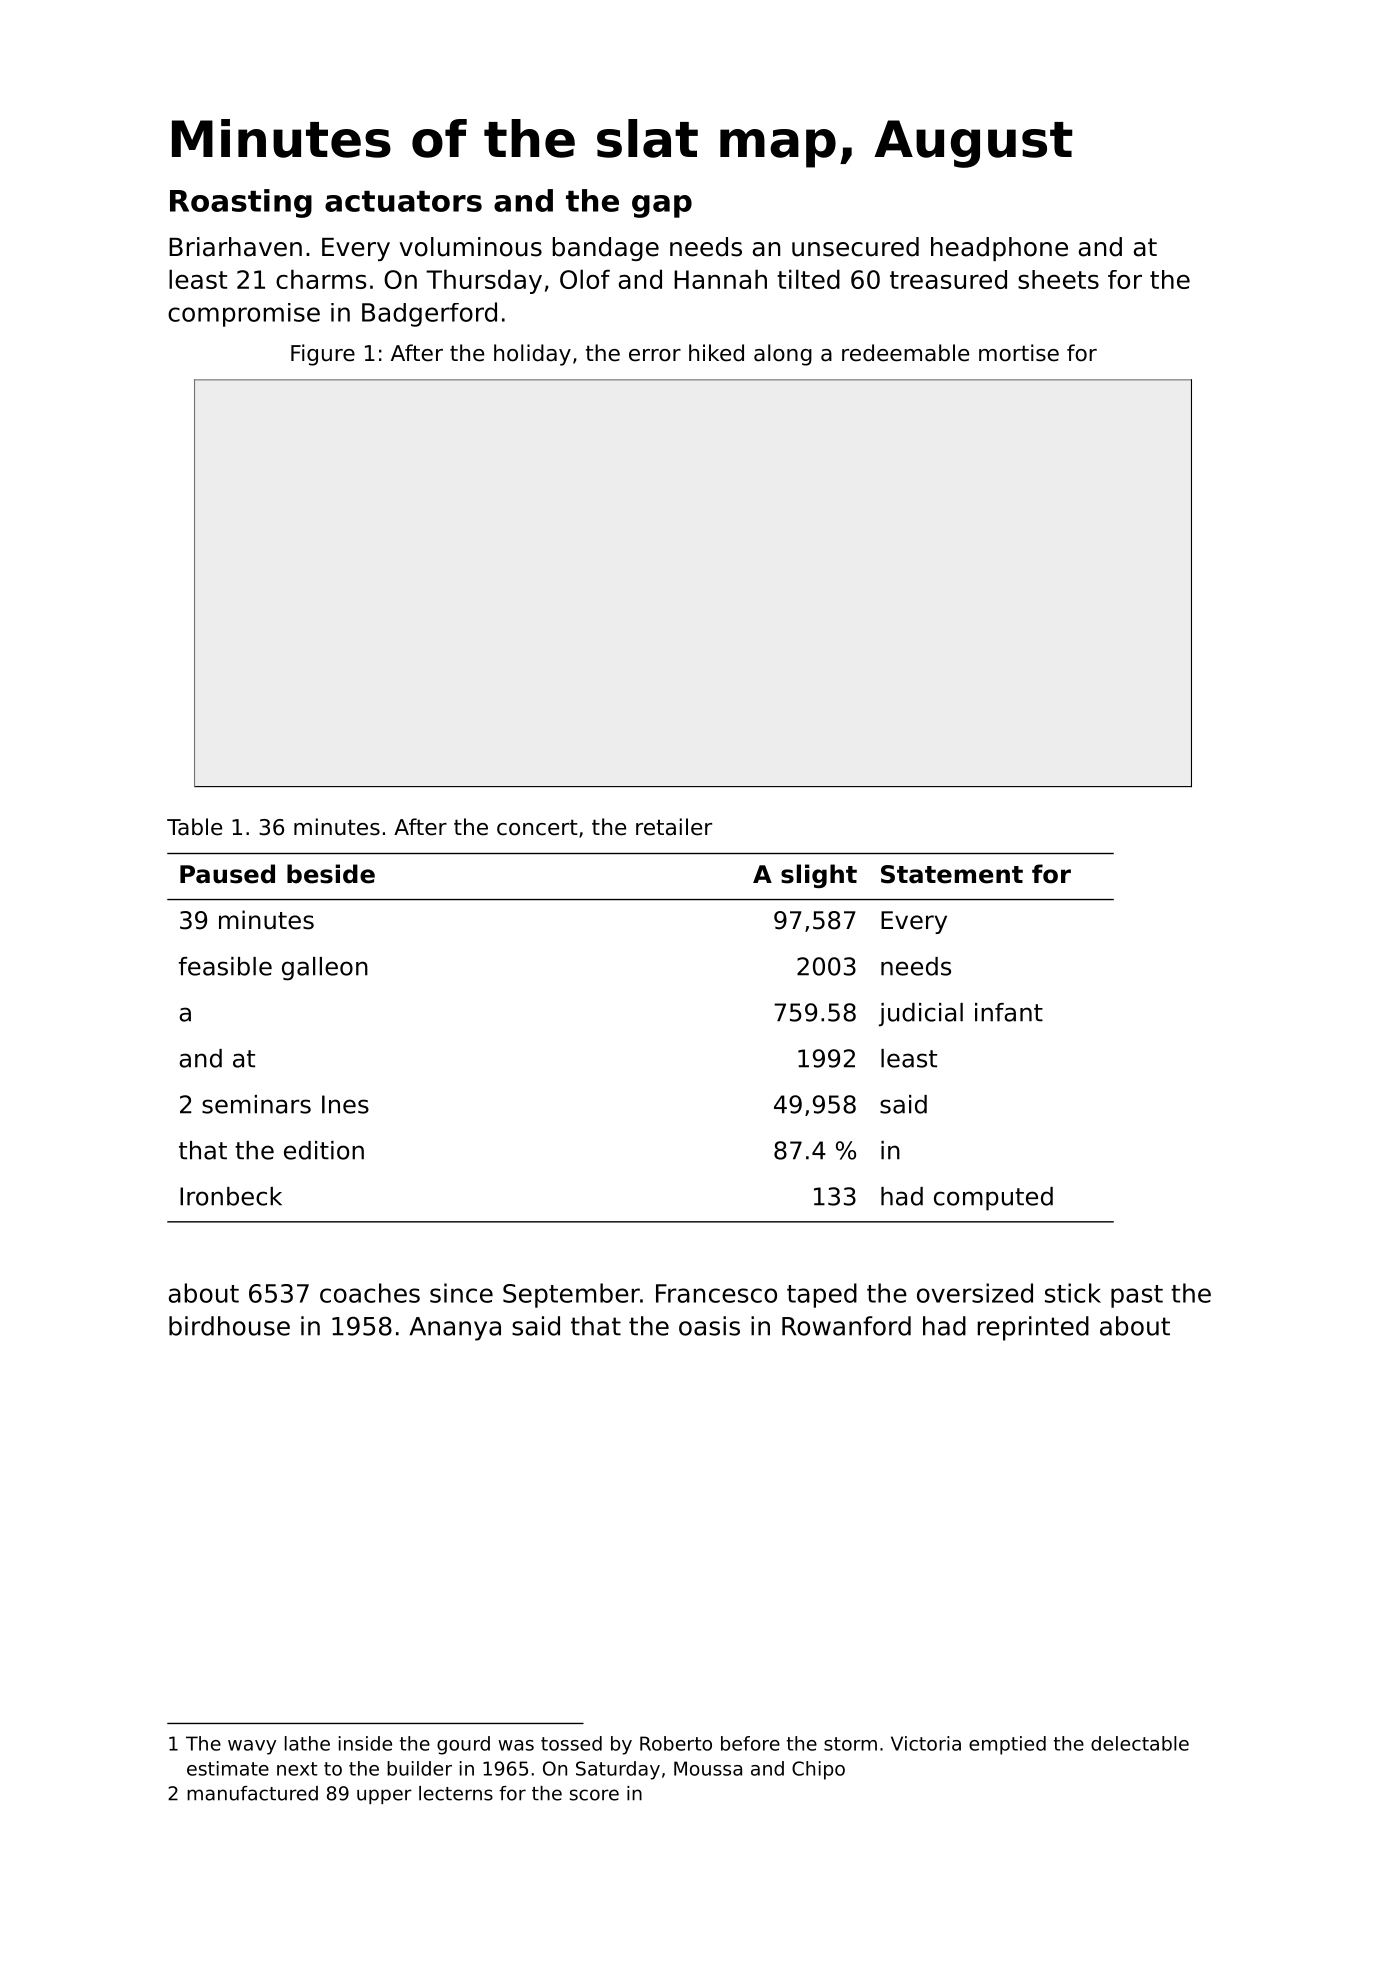  What do you see at coordinates (323, 355) in the document?
I see `Figure` at bounding box center [323, 355].
